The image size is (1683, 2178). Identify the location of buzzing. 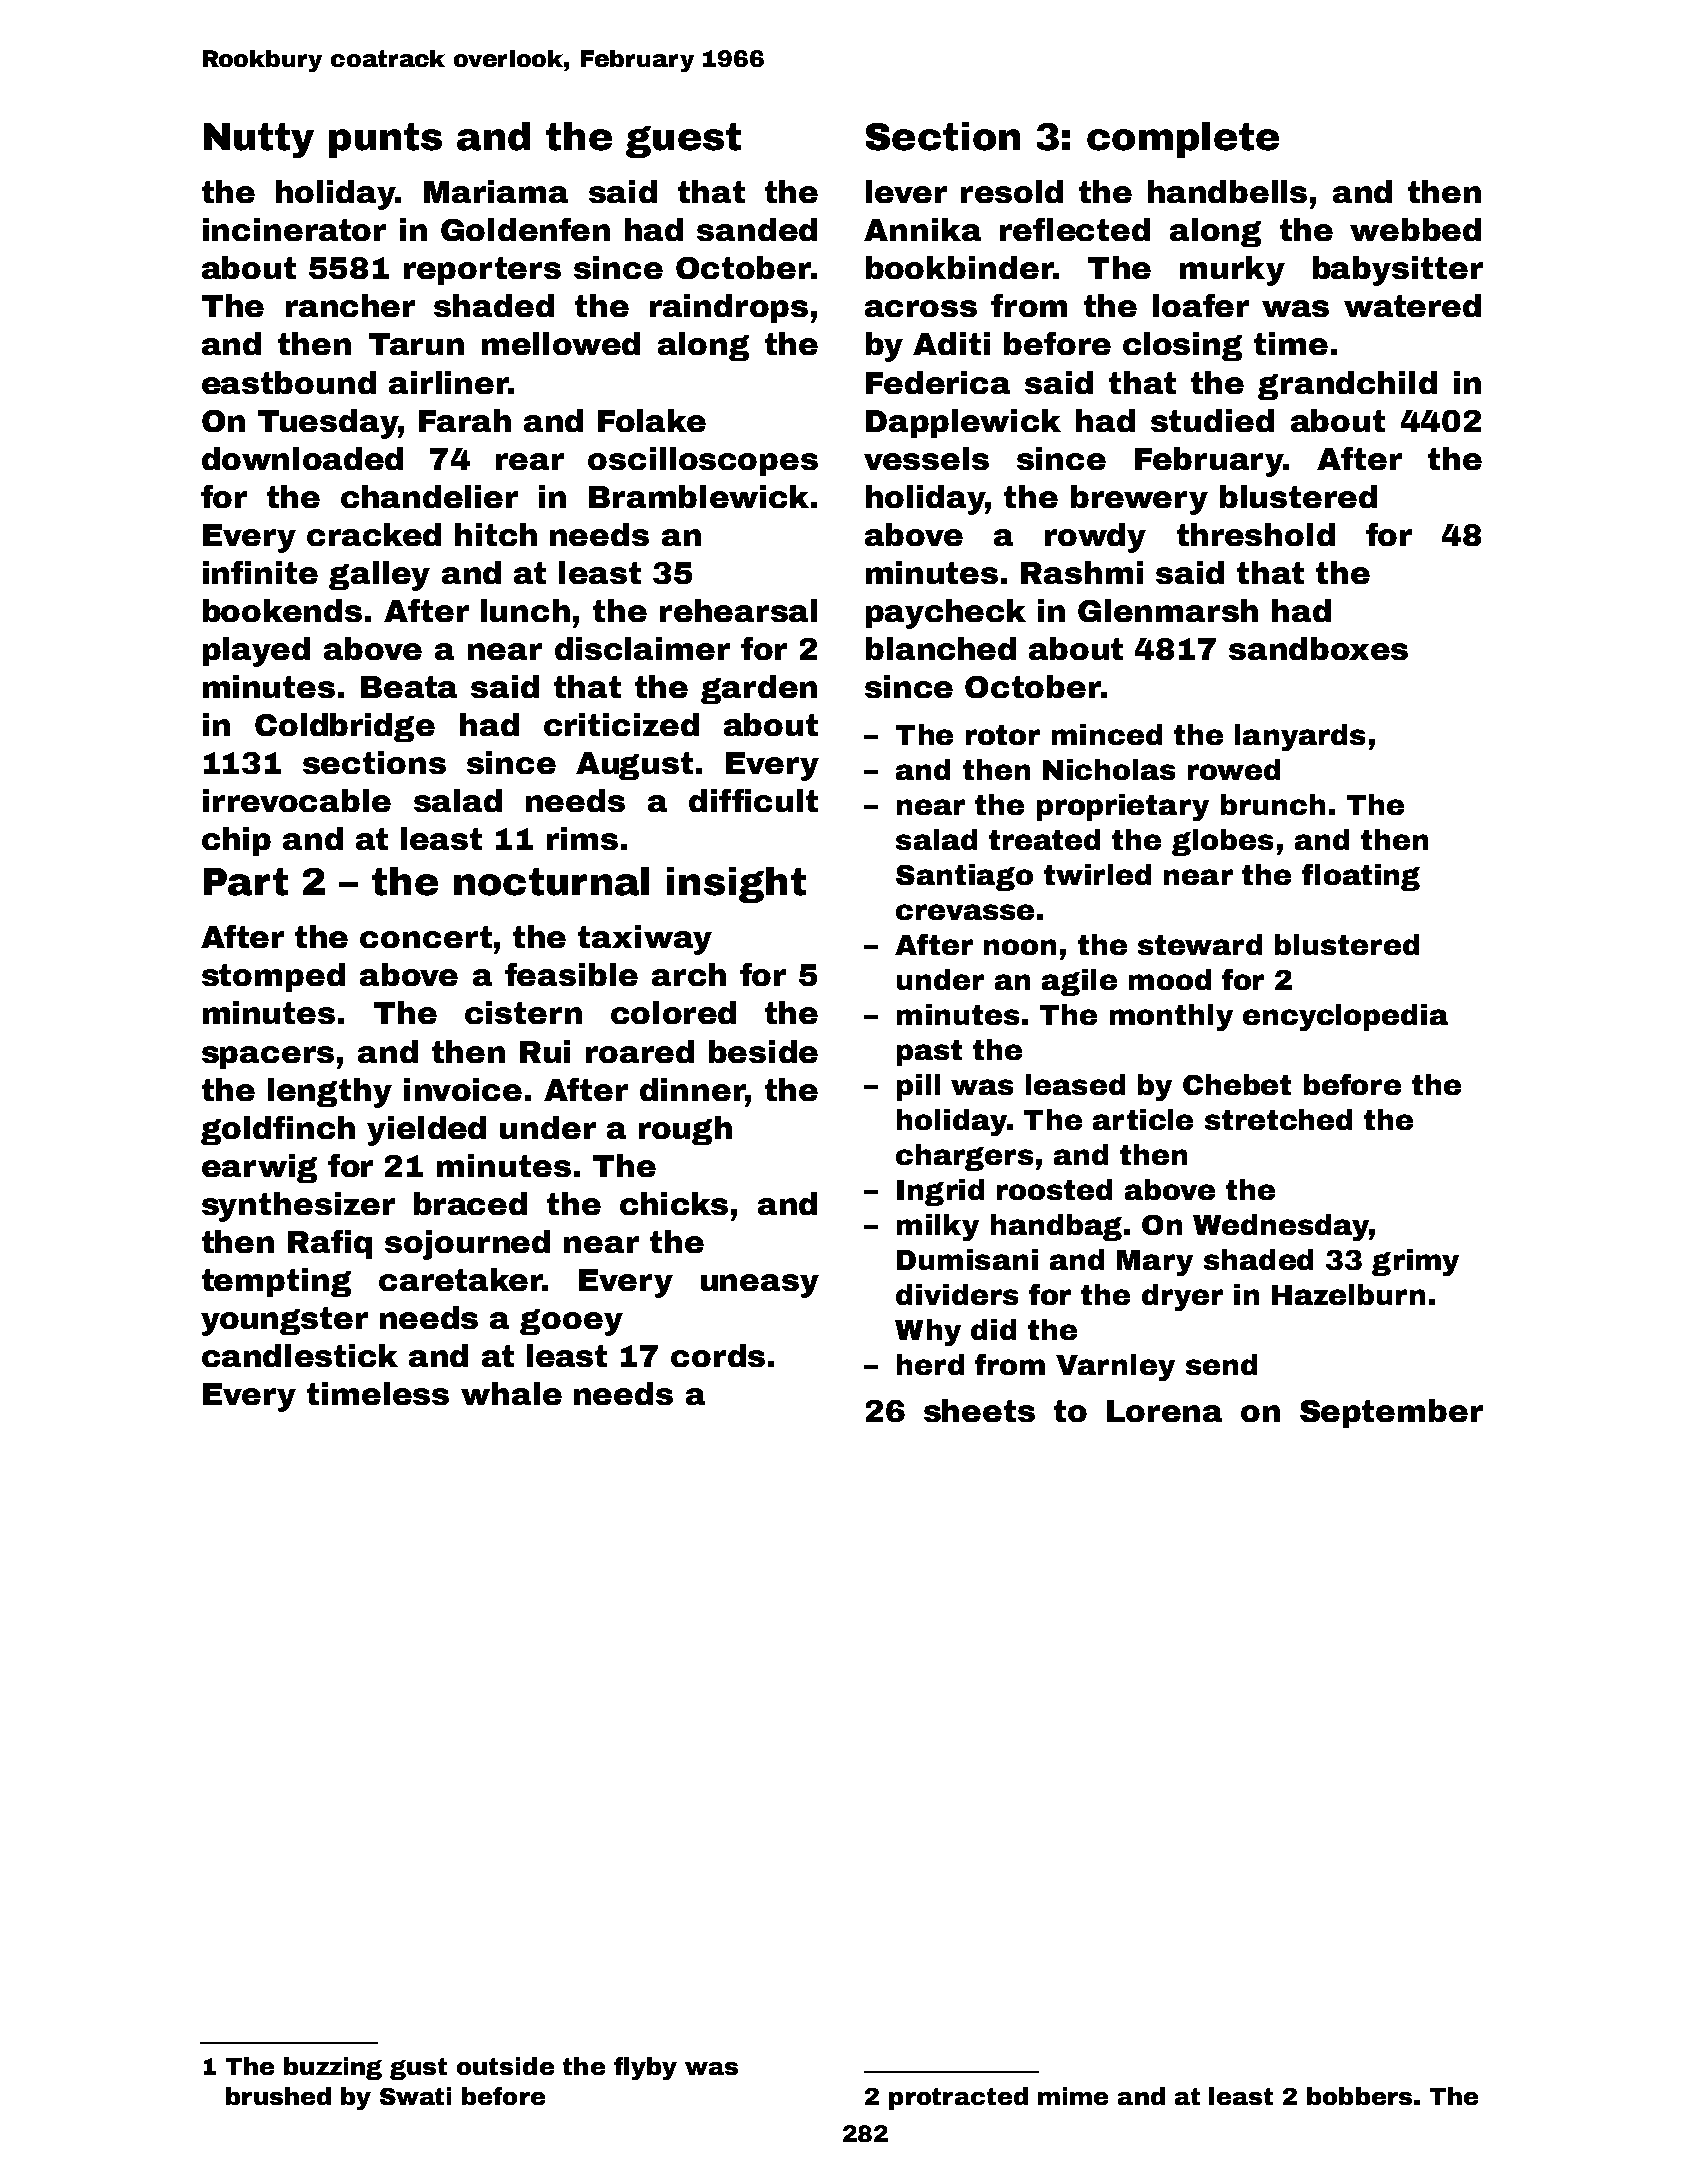
(333, 2068).
